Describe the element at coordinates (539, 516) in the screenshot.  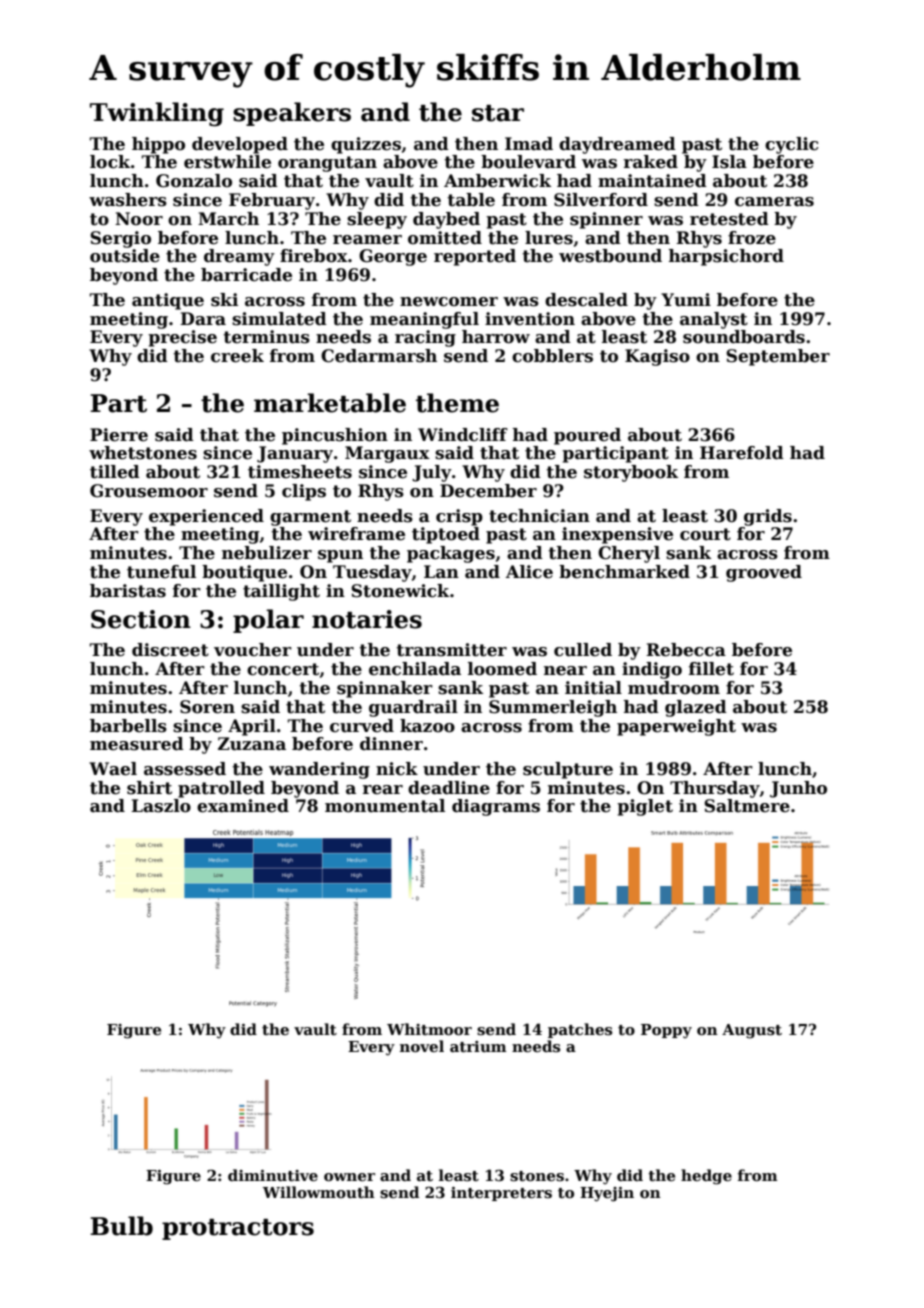
I see `technician` at that location.
